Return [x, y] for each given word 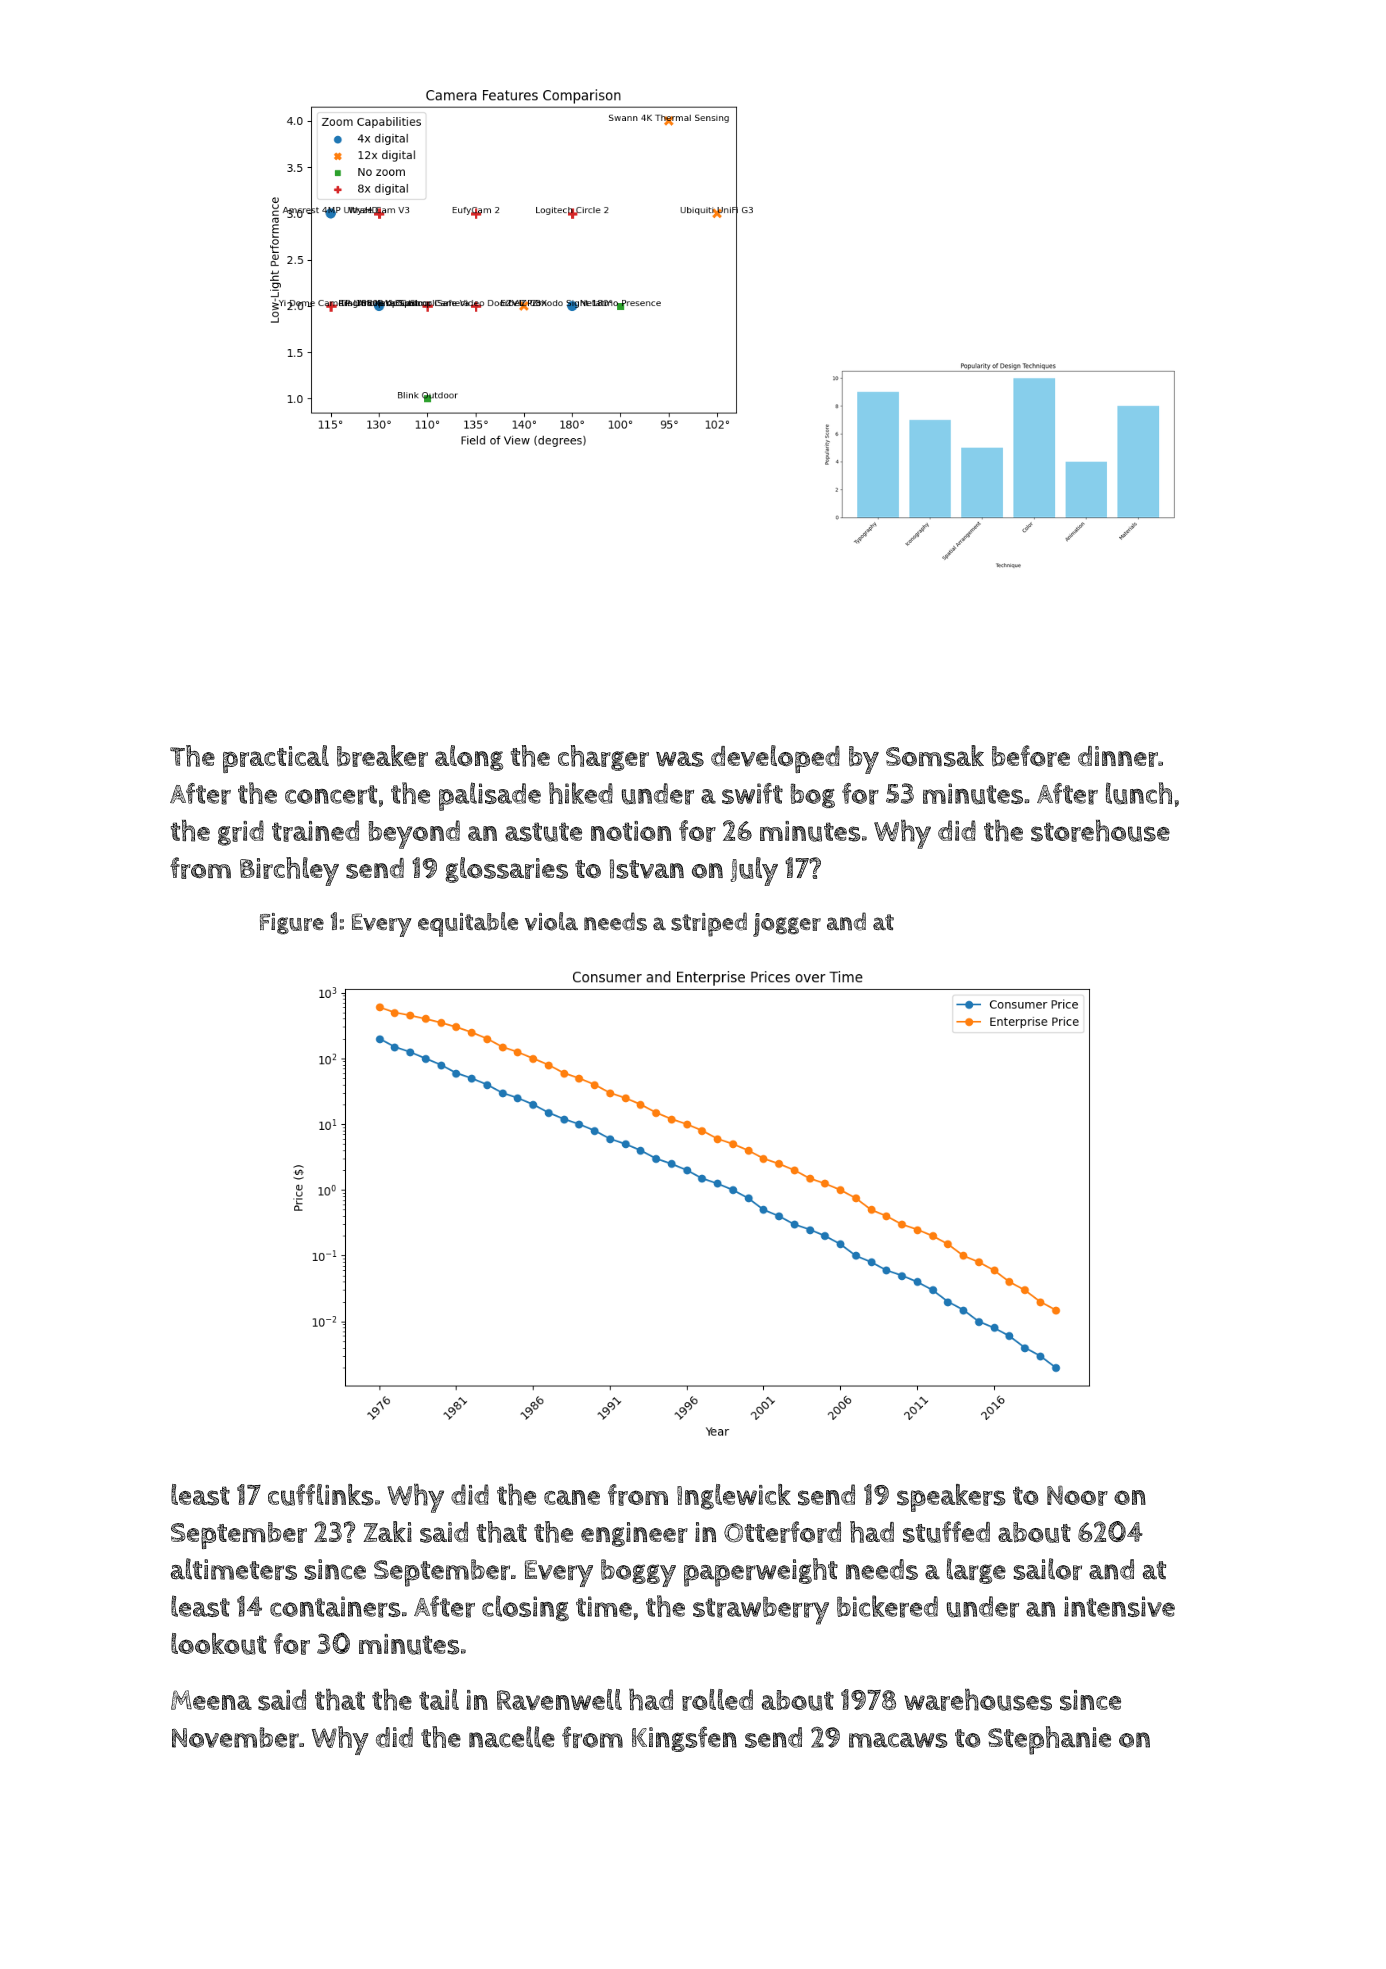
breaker [382, 756]
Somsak [935, 756]
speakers [951, 1498]
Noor [1077, 1495]
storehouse [1100, 831]
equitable [468, 924]
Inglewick [734, 1497]
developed [775, 759]
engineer [634, 1534]
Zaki [387, 1531]
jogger [787, 925]
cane [572, 1497]
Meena [211, 1700]
